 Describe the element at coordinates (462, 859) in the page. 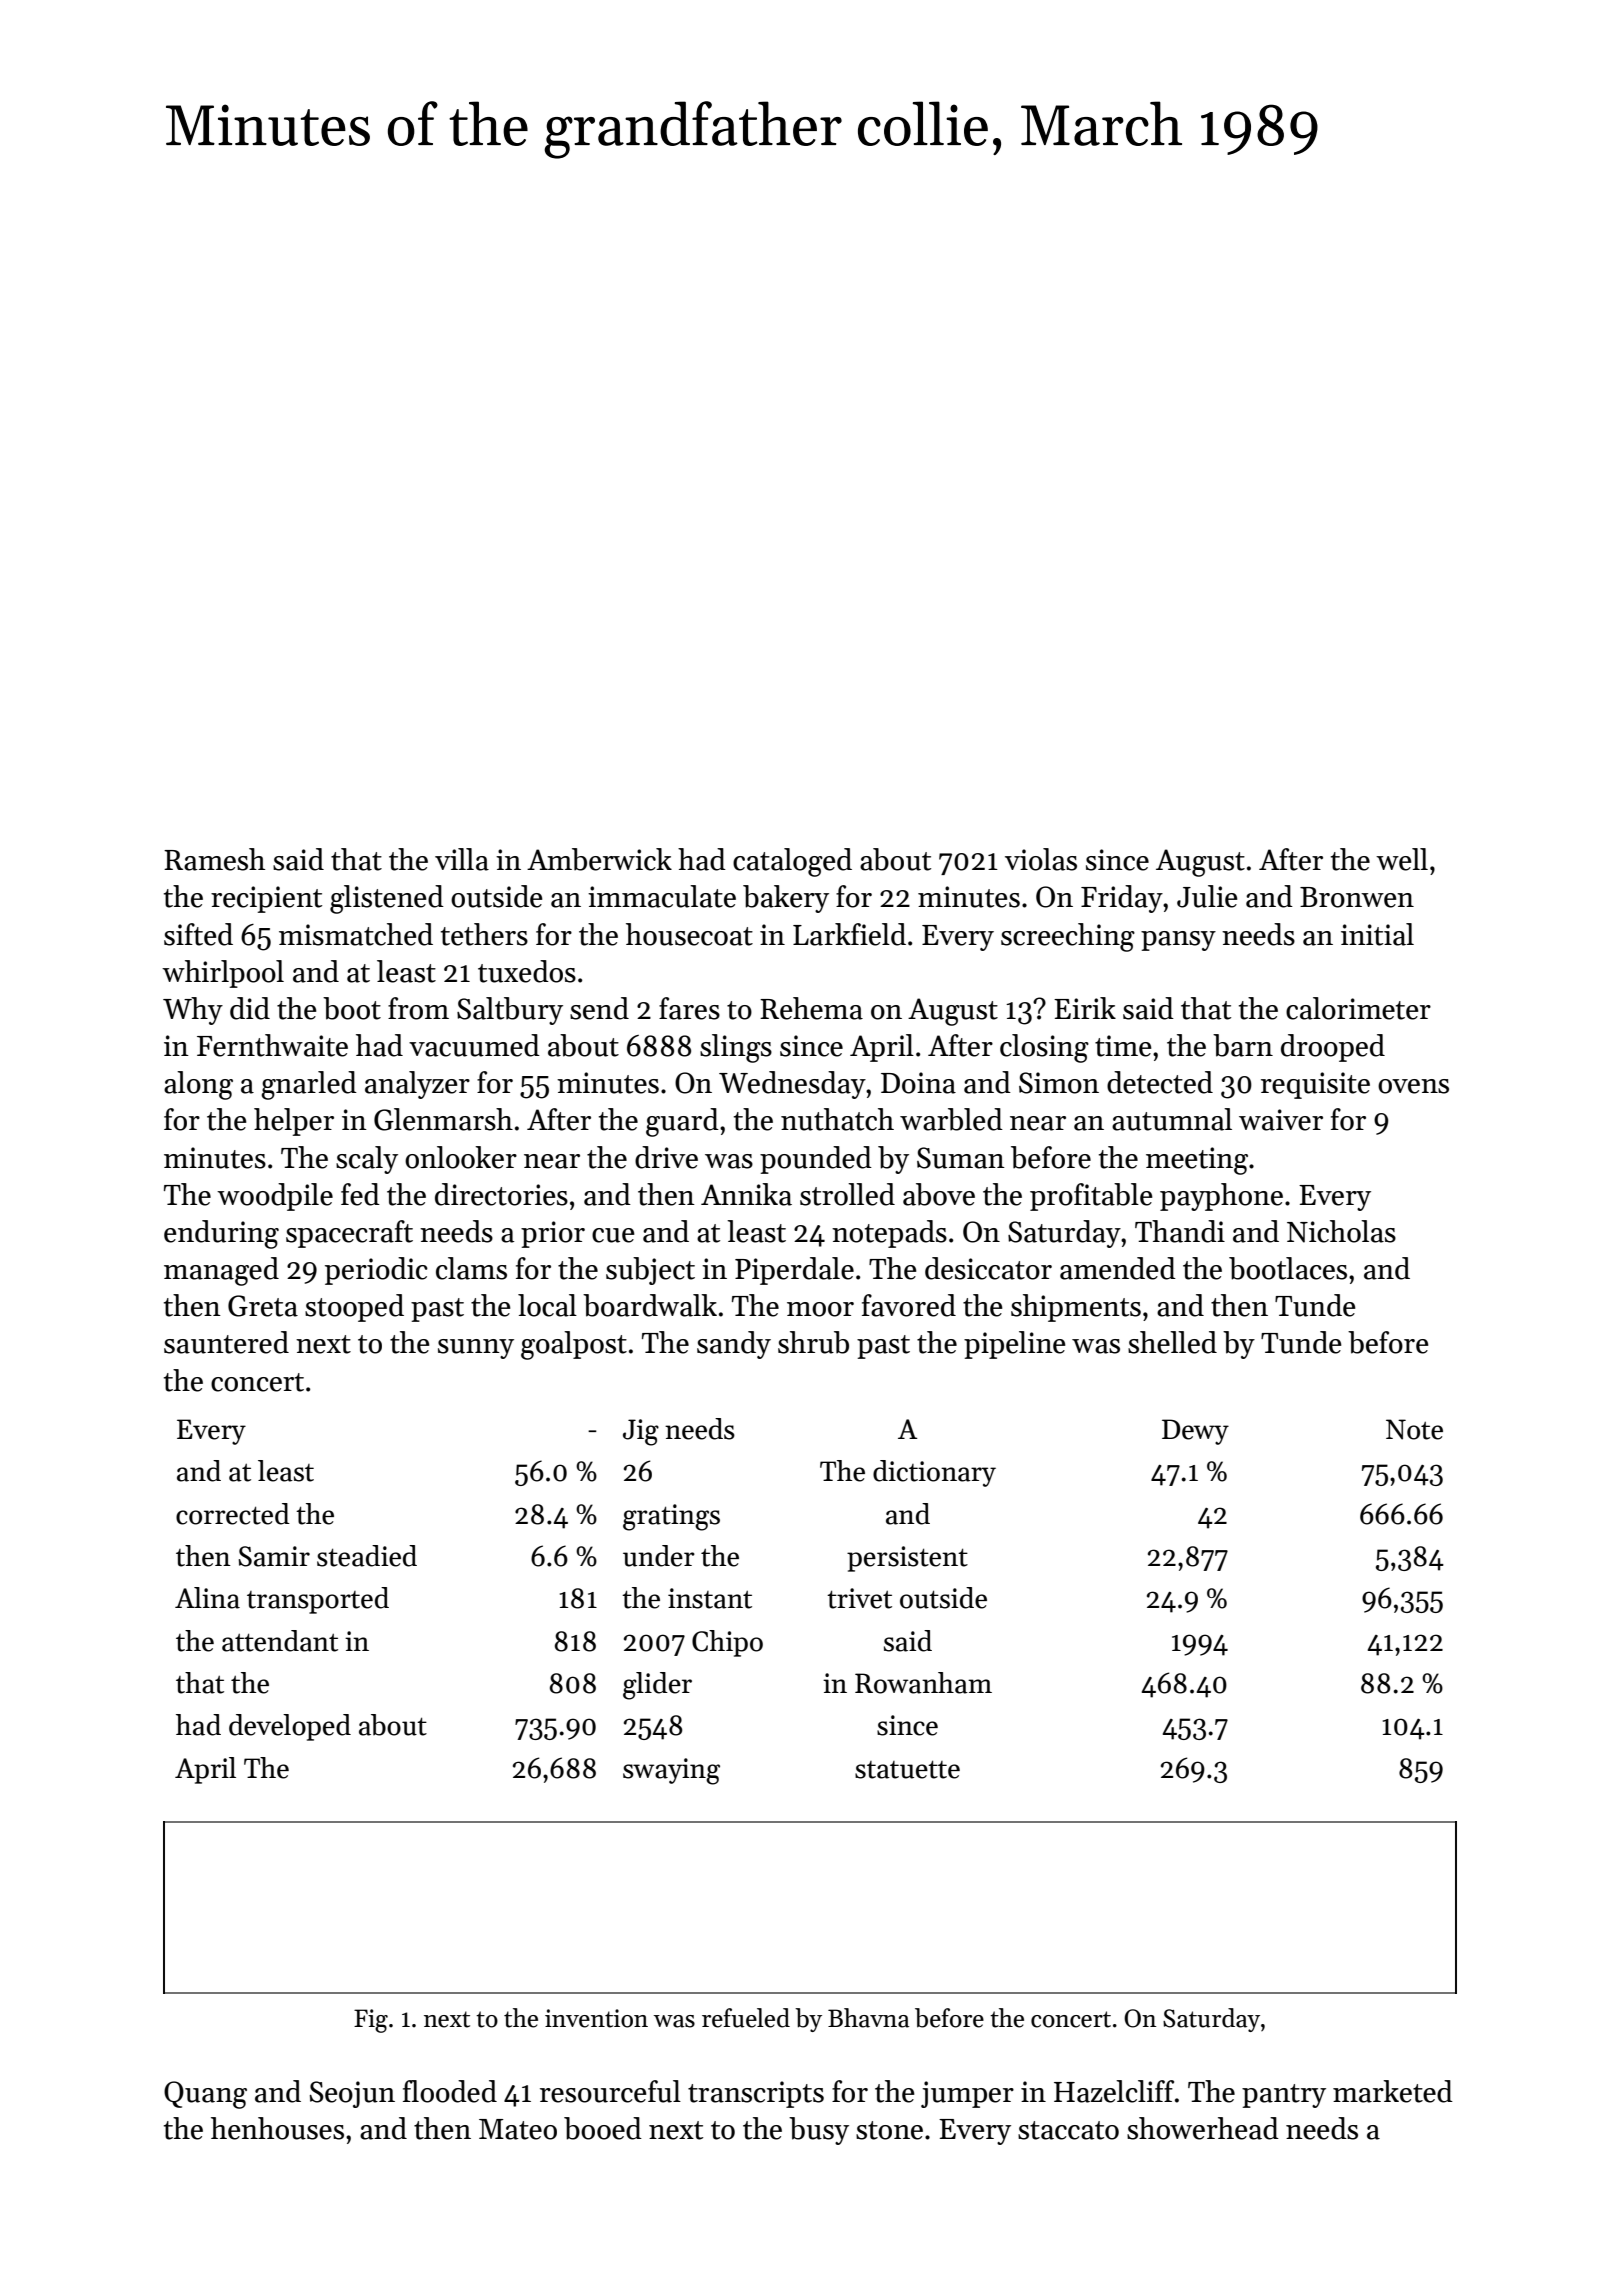

I see `villa` at that location.
